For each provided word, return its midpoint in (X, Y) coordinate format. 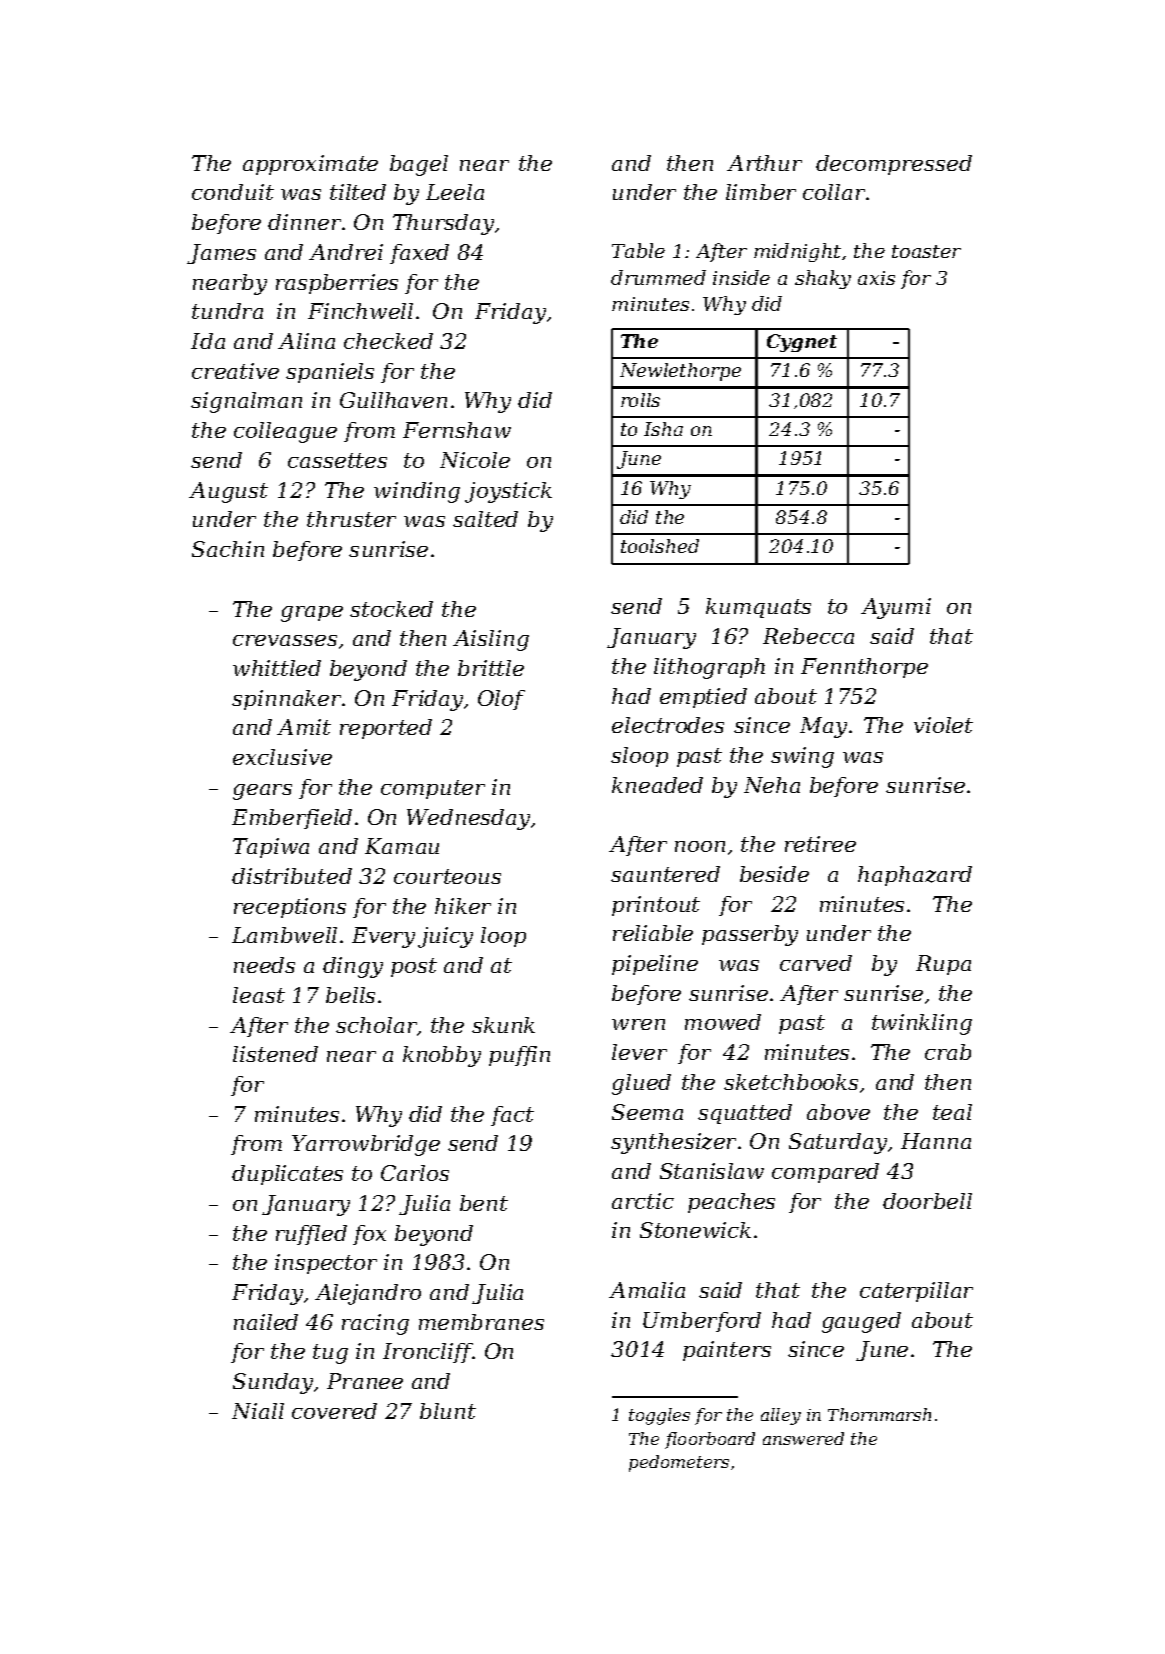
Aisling (491, 640)
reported (386, 729)
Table (638, 250)
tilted (358, 192)
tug (330, 1354)
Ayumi (896, 608)
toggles (659, 1416)
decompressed (894, 165)
